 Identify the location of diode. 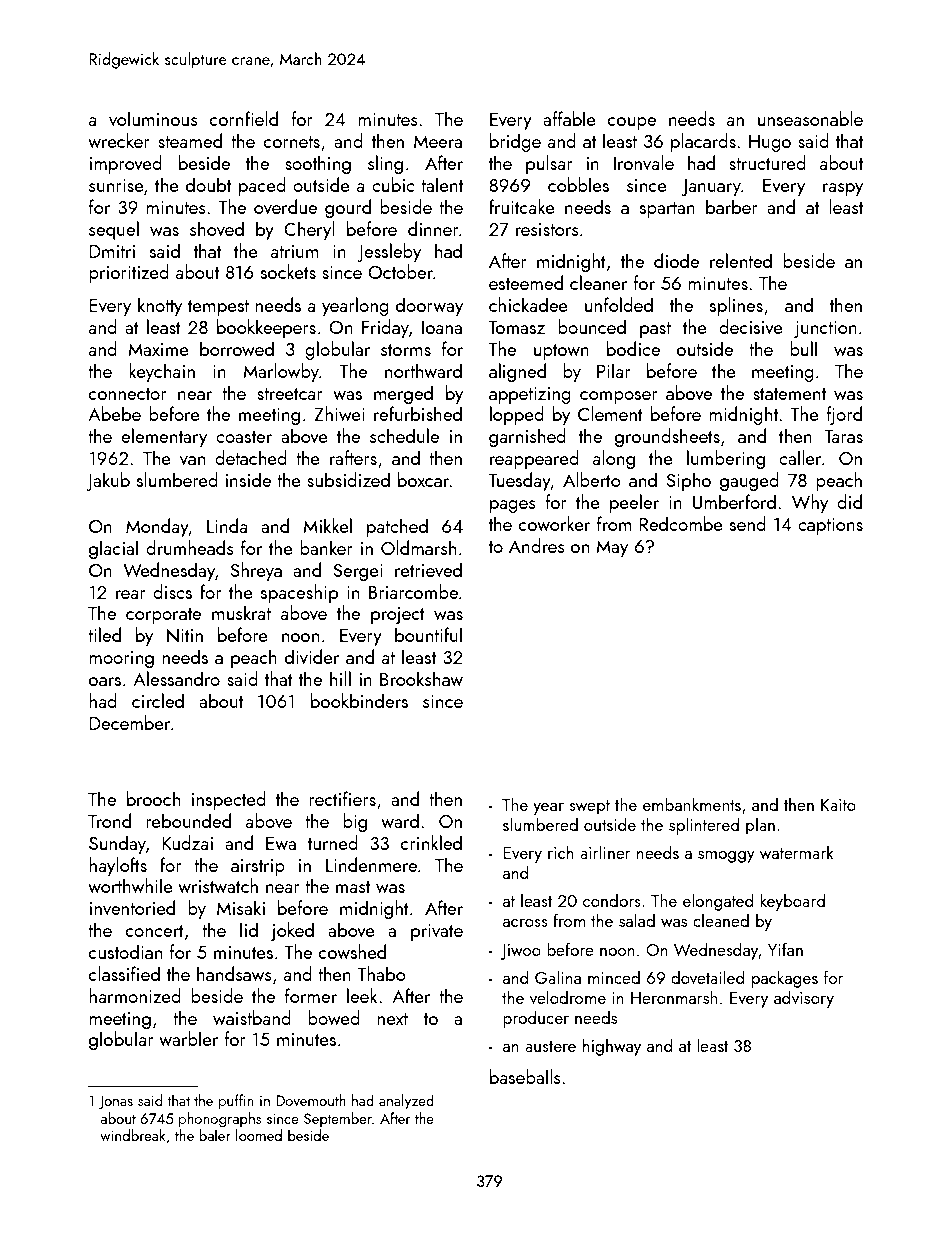
(676, 260).
